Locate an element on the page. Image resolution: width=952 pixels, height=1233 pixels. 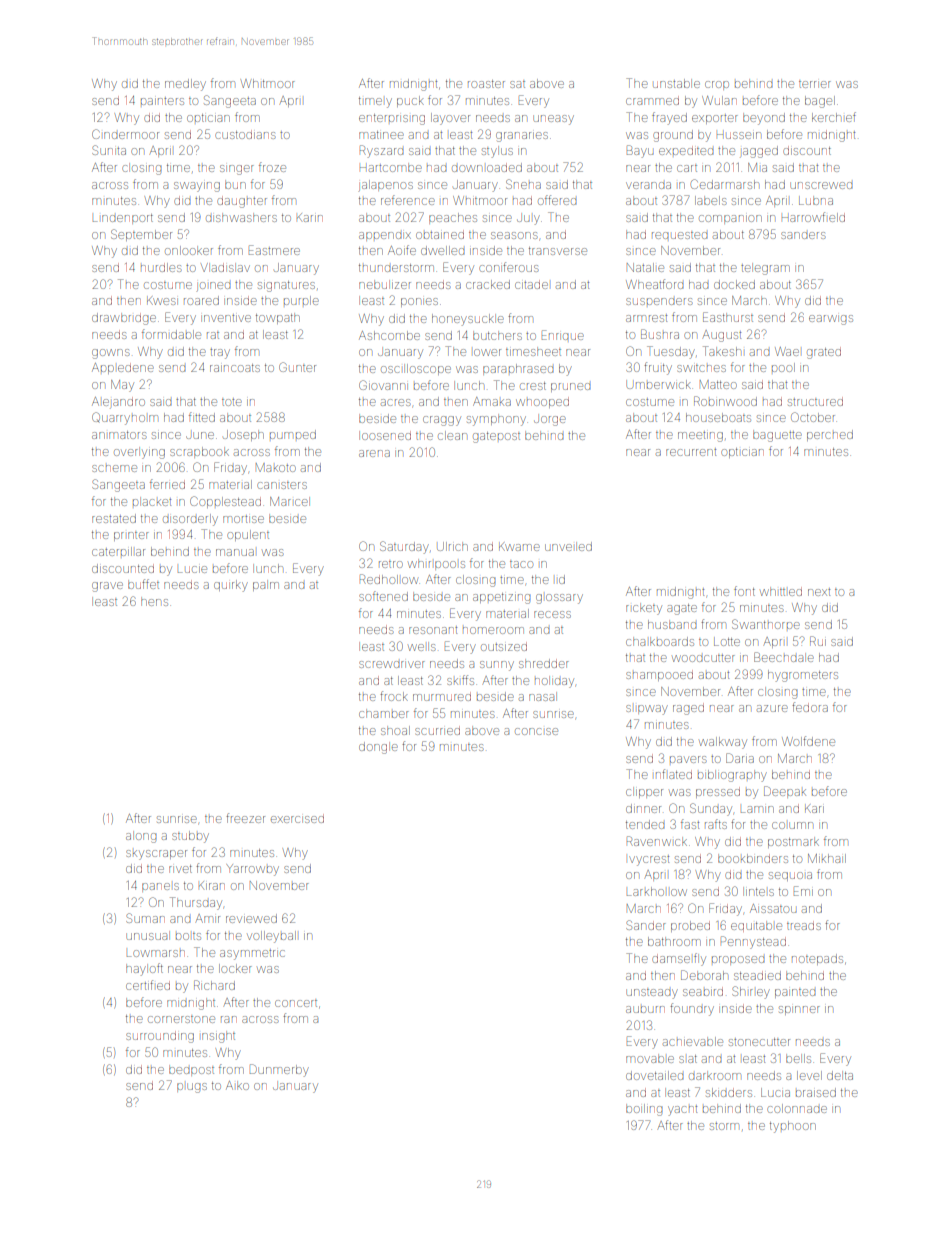
recess is located at coordinates (552, 614).
